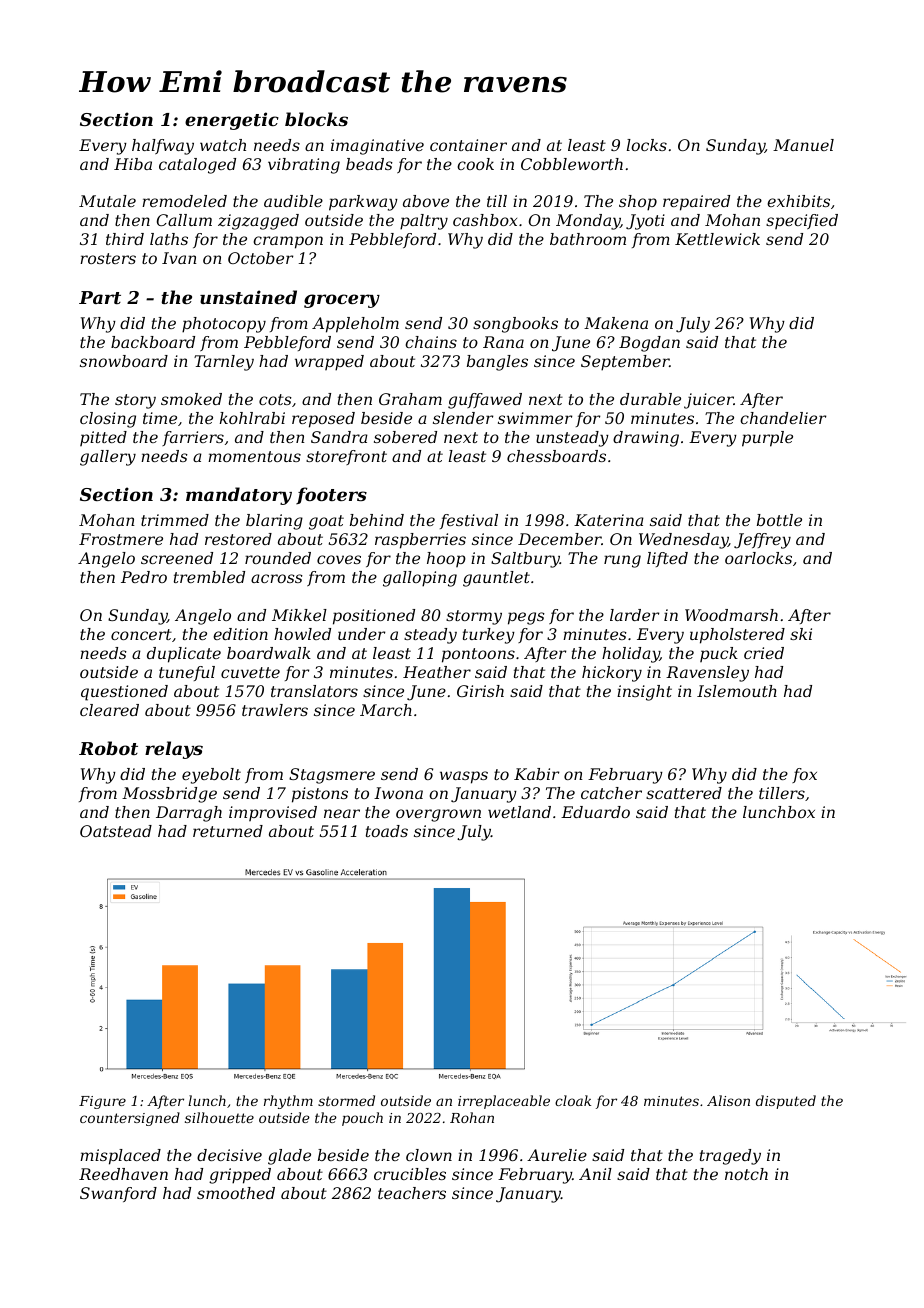 This screenshot has height=1308, width=924. I want to click on trimmed, so click(175, 520).
